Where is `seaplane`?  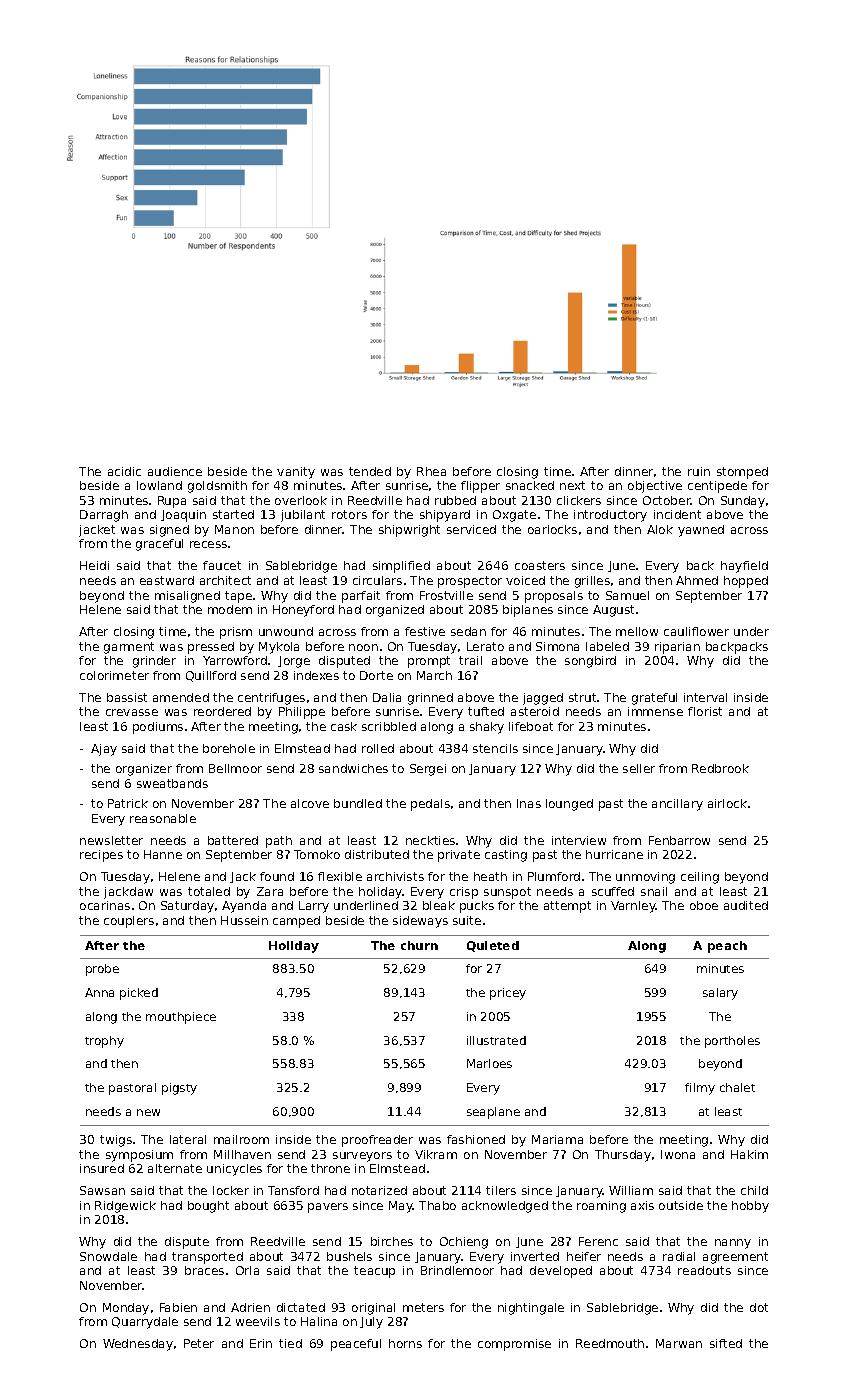
seaplane is located at coordinates (493, 1113).
